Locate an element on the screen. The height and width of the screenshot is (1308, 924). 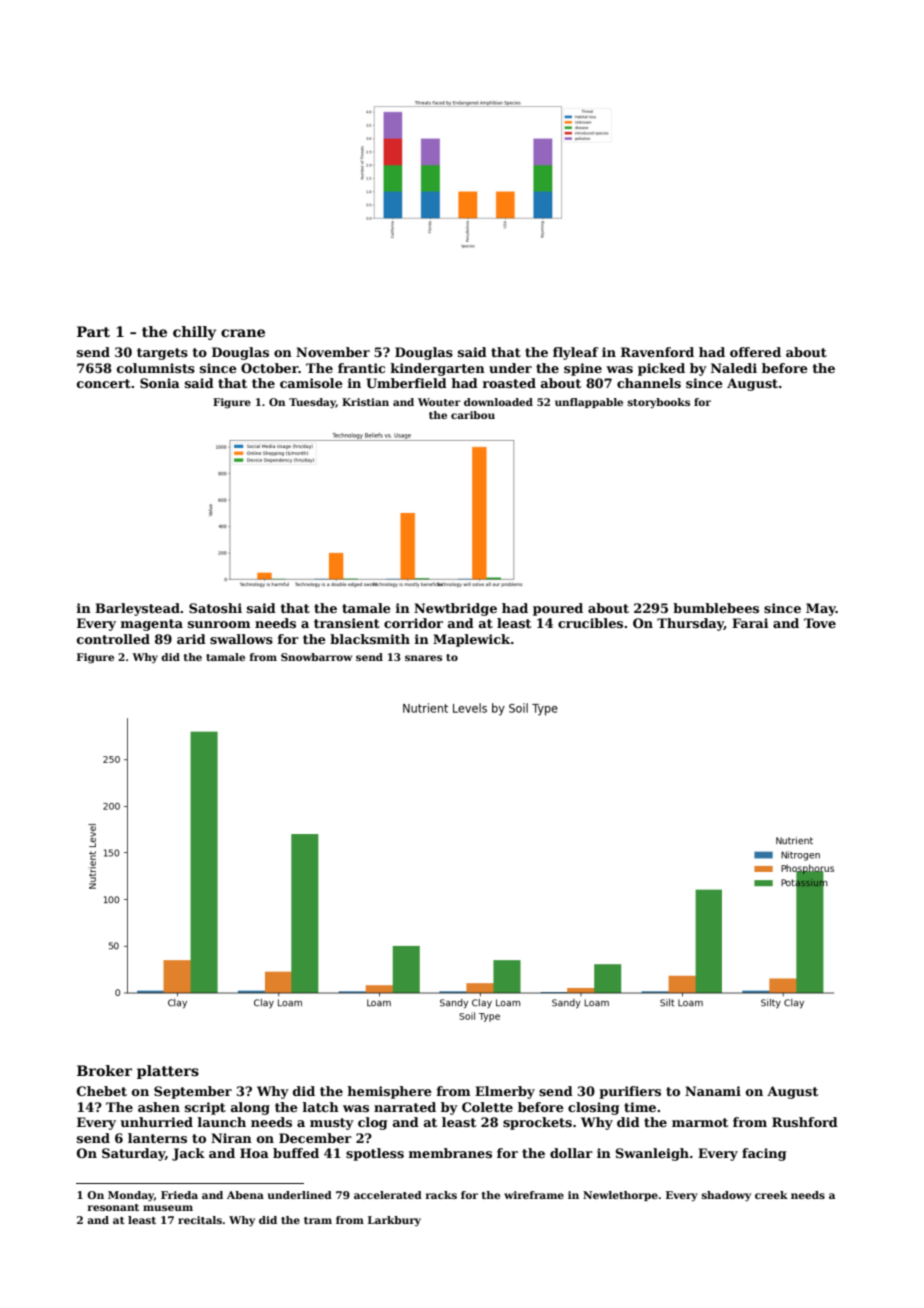
wireframe is located at coordinates (534, 1195).
